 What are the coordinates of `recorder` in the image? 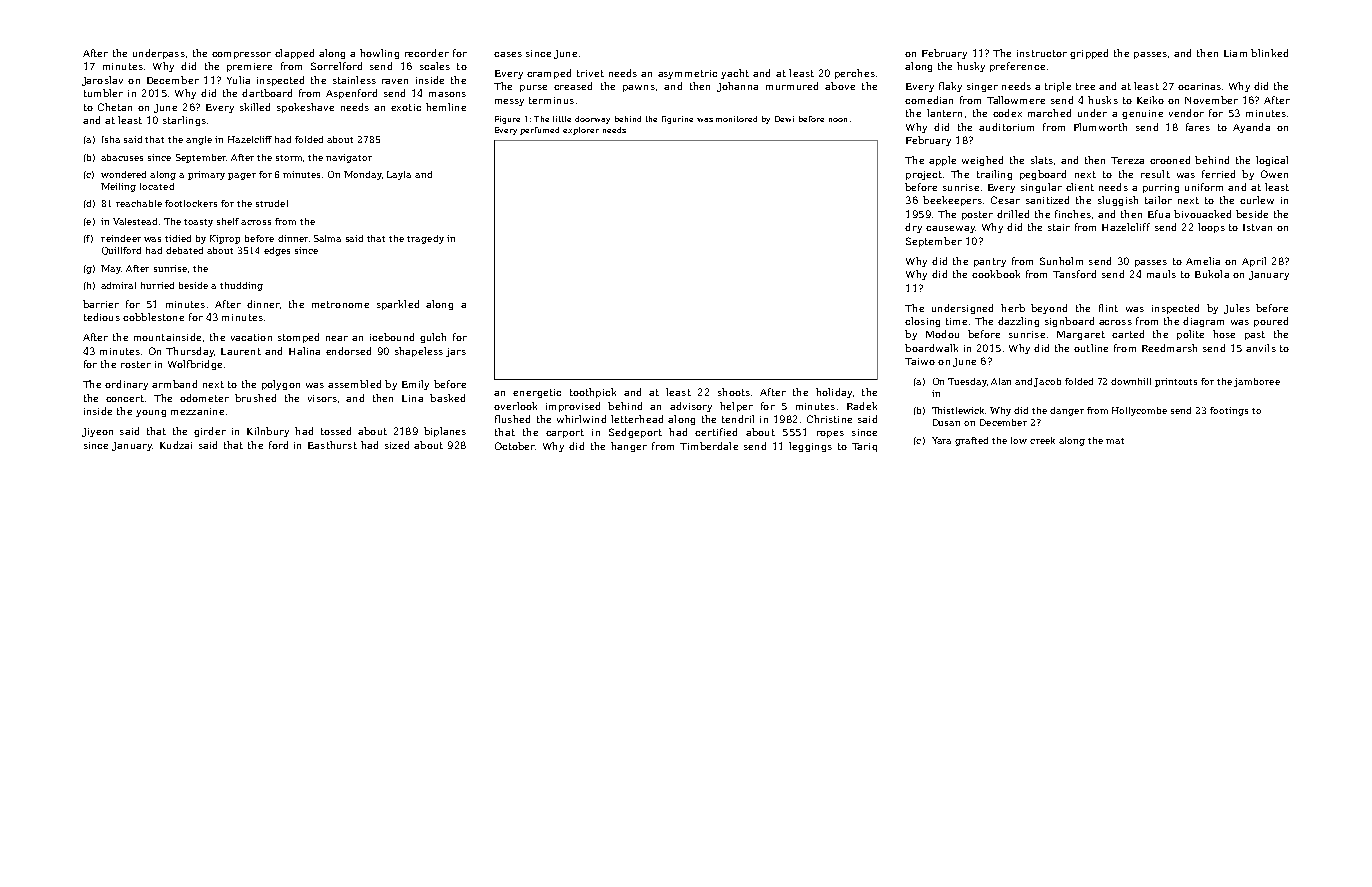 It's located at (427, 53).
